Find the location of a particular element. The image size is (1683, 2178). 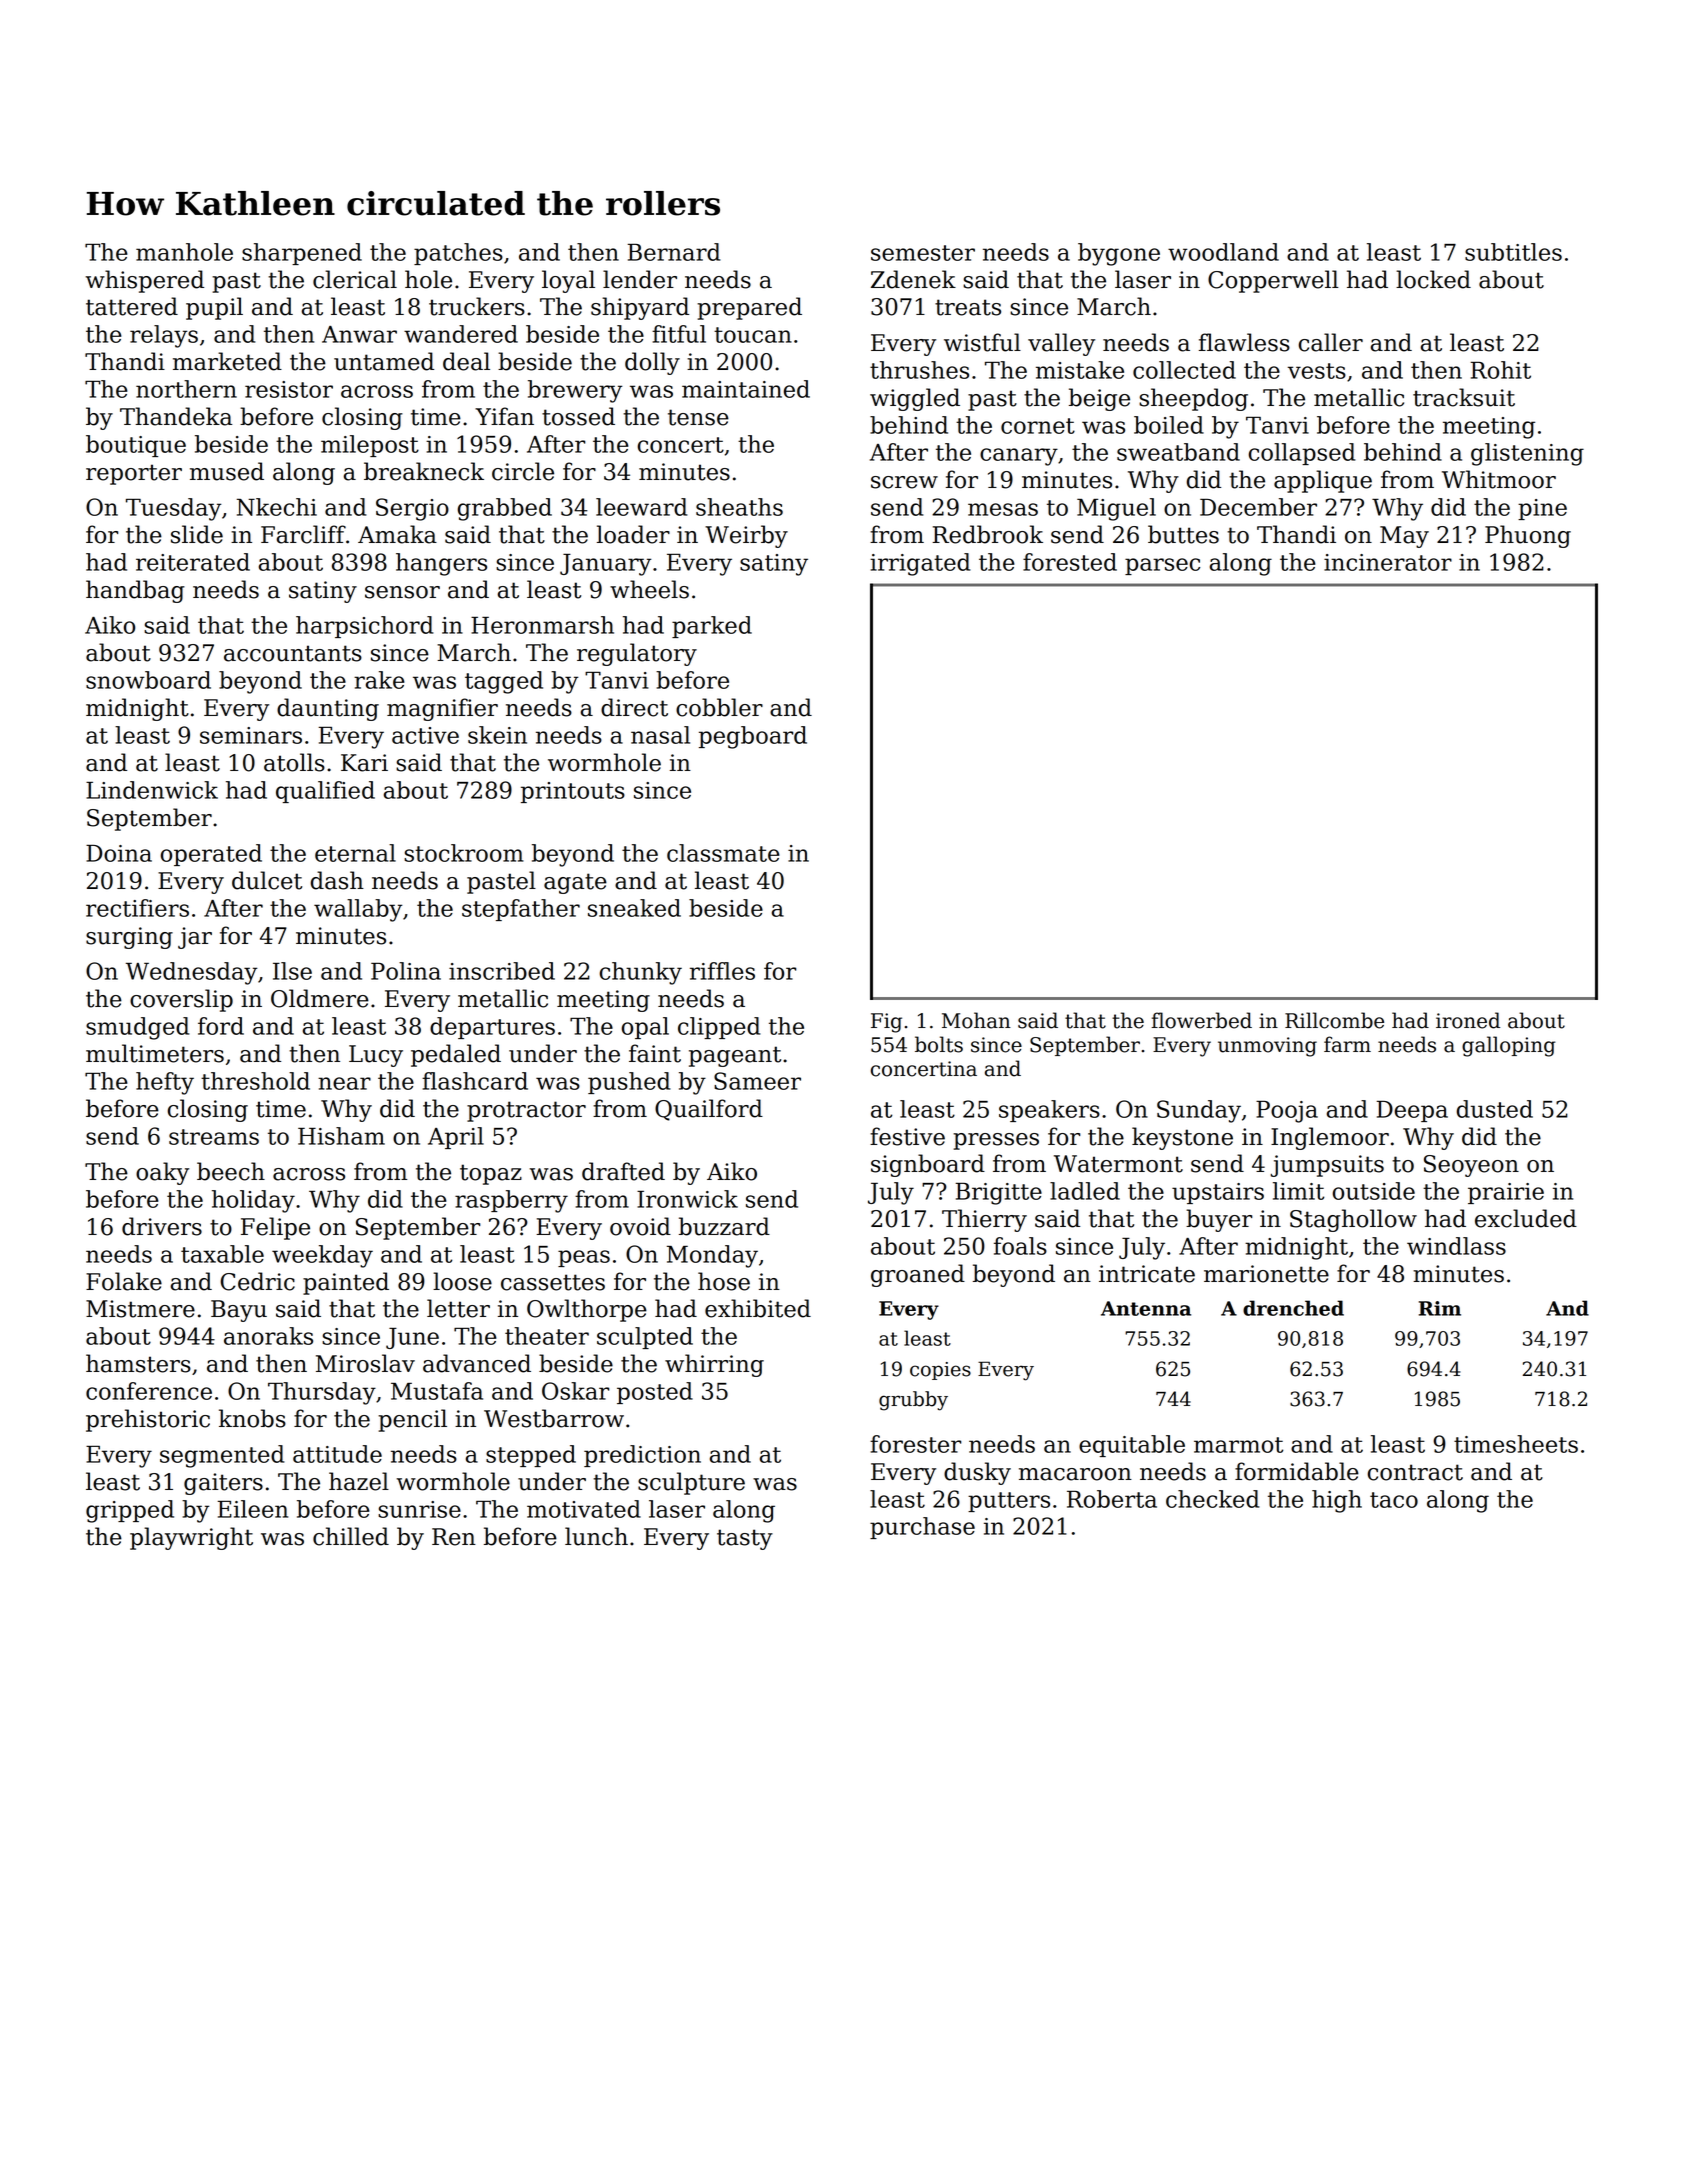

Doina is located at coordinates (119, 853).
